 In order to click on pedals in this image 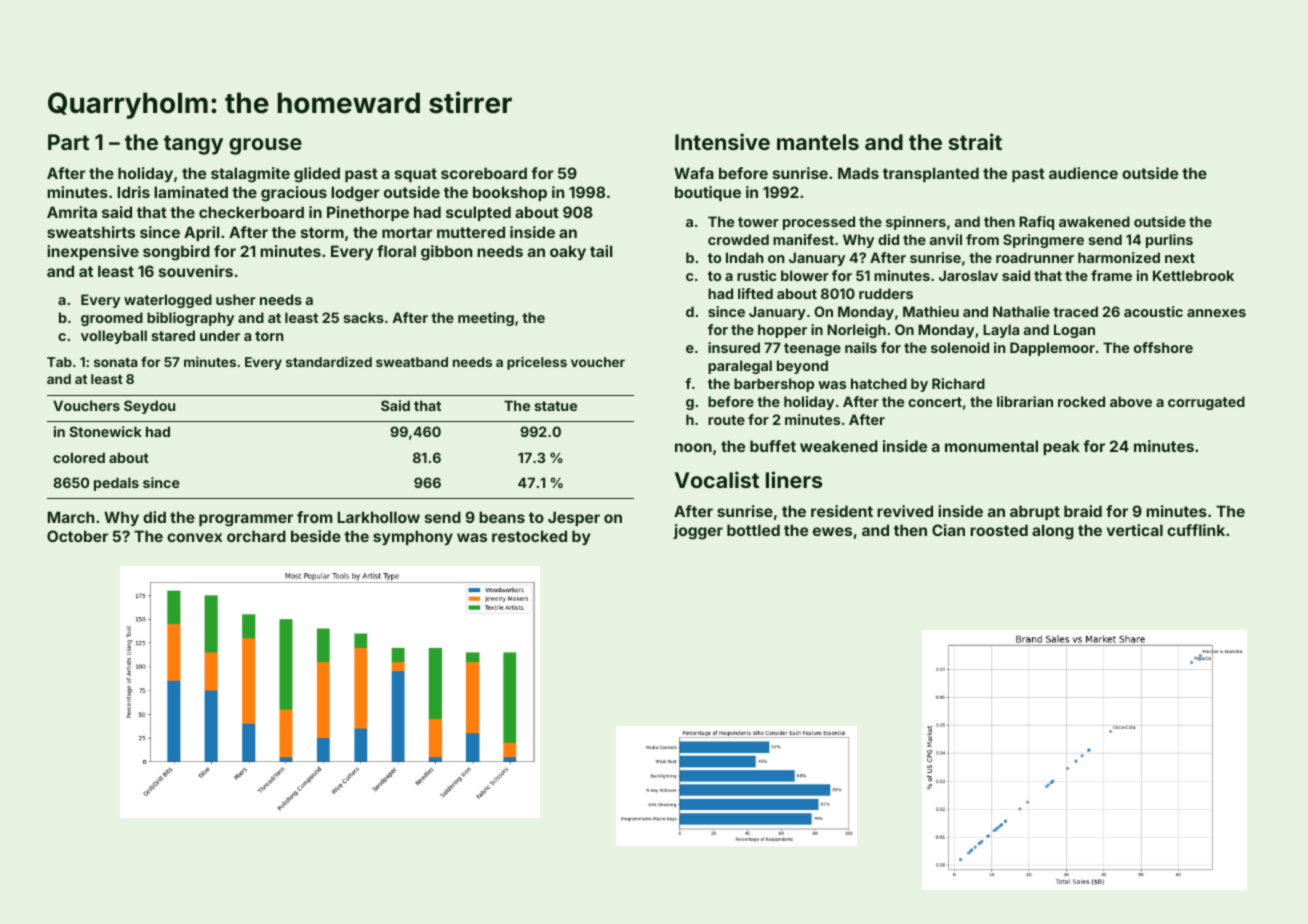, I will do `click(116, 484)`.
